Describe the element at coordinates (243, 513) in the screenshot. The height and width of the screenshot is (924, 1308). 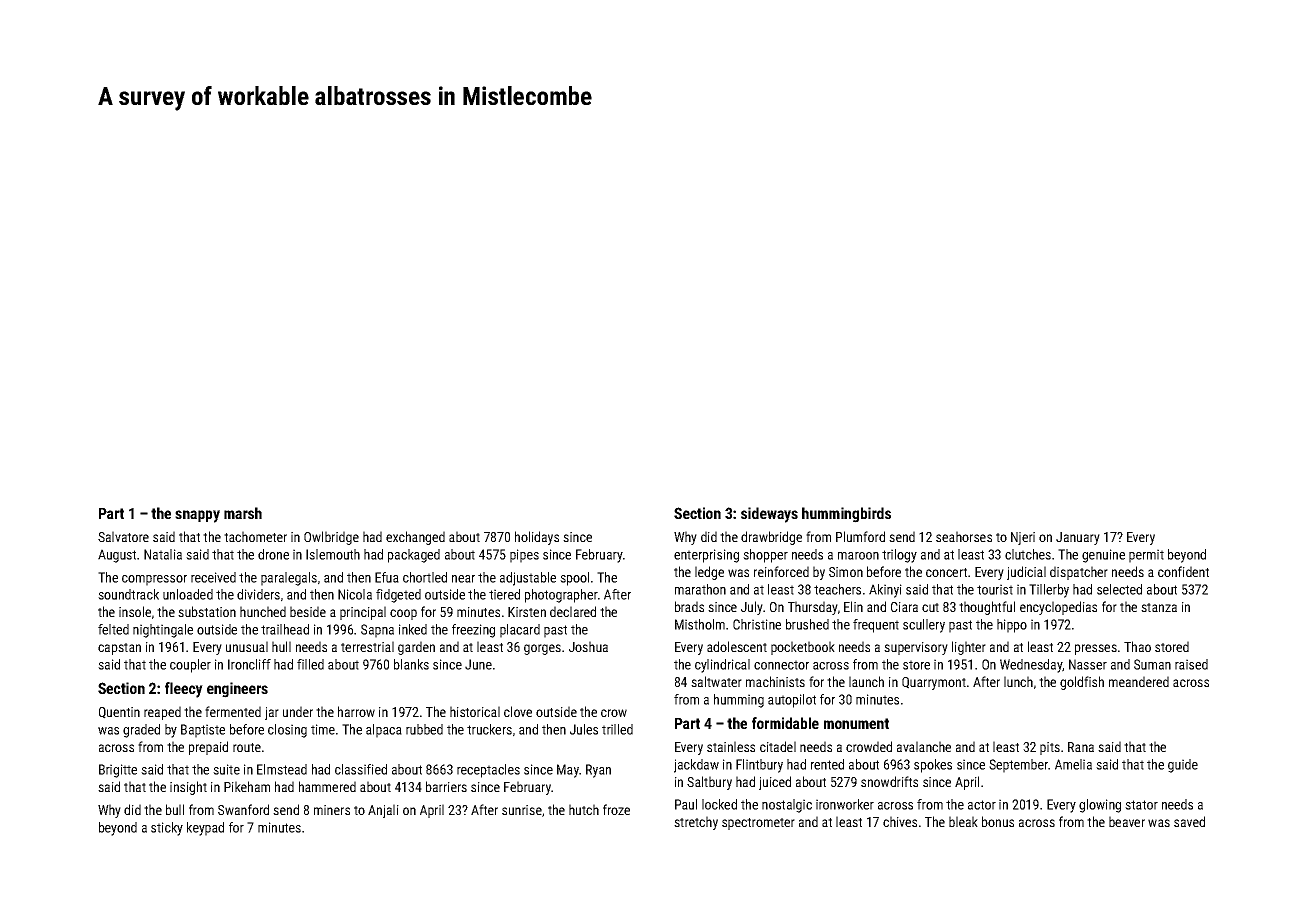
I see `marsh` at that location.
